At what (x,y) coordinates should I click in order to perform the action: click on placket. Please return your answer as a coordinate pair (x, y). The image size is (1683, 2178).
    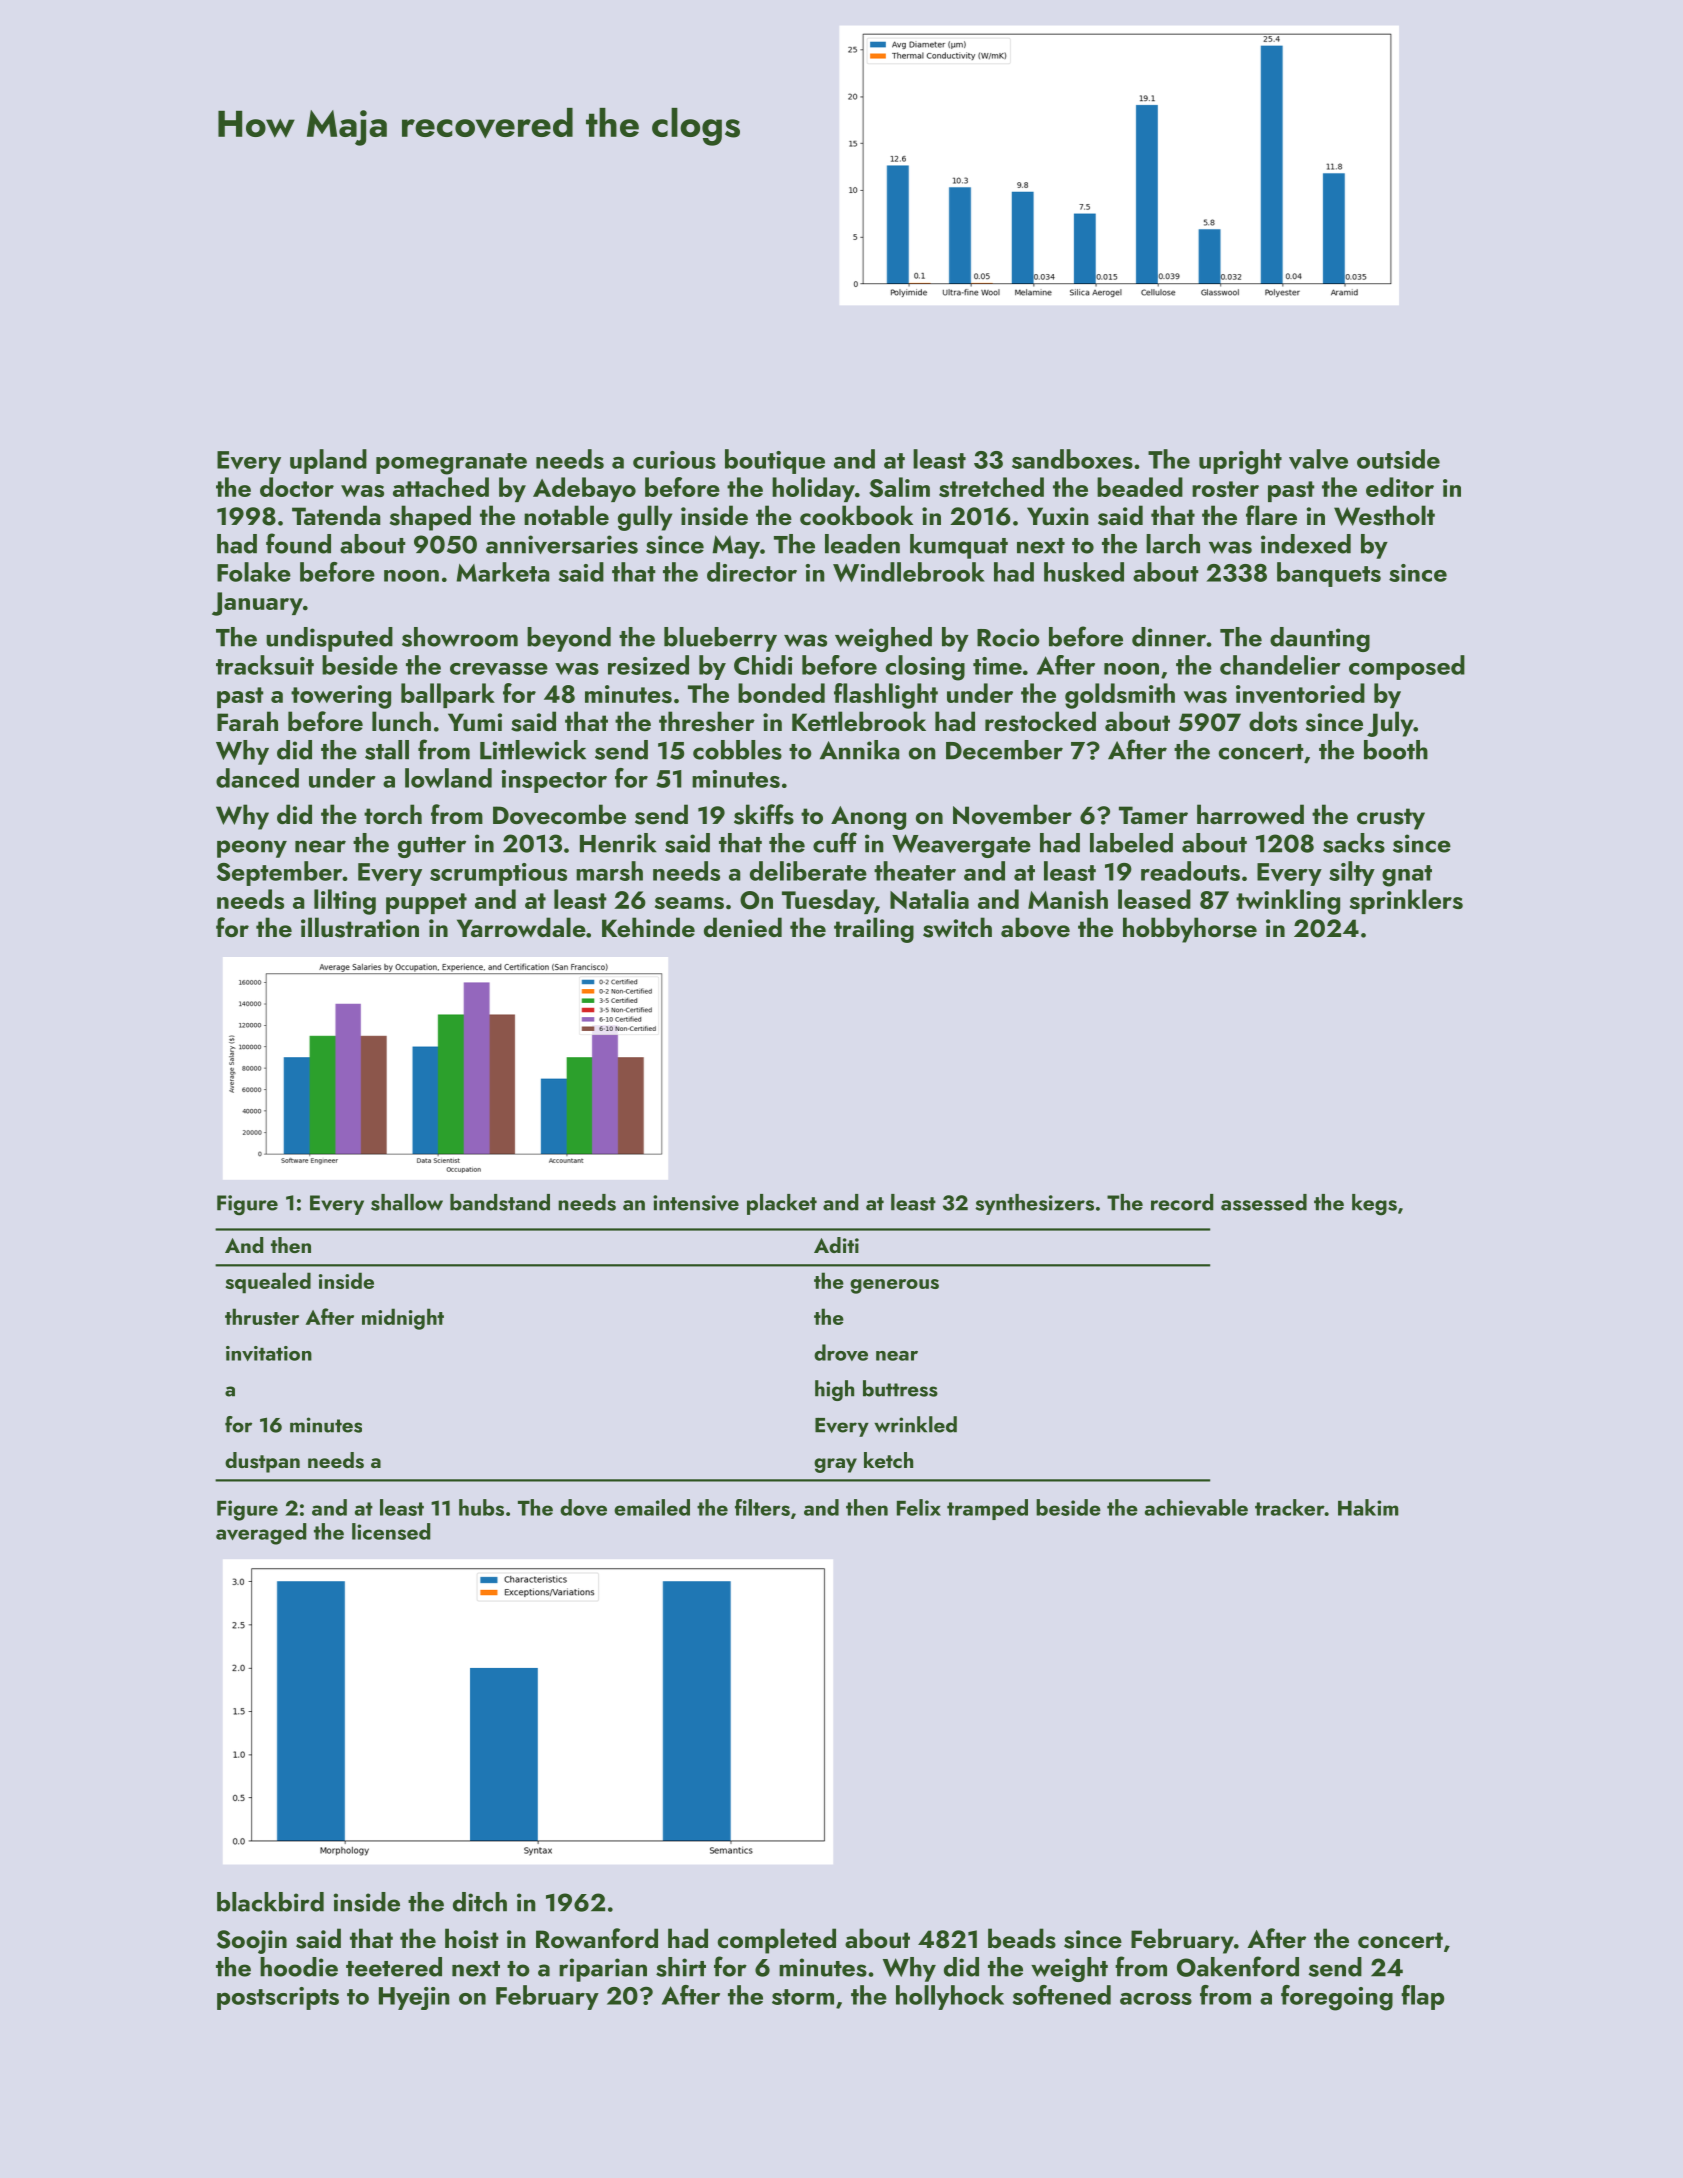
    Looking at the image, I should click on (782, 1204).
